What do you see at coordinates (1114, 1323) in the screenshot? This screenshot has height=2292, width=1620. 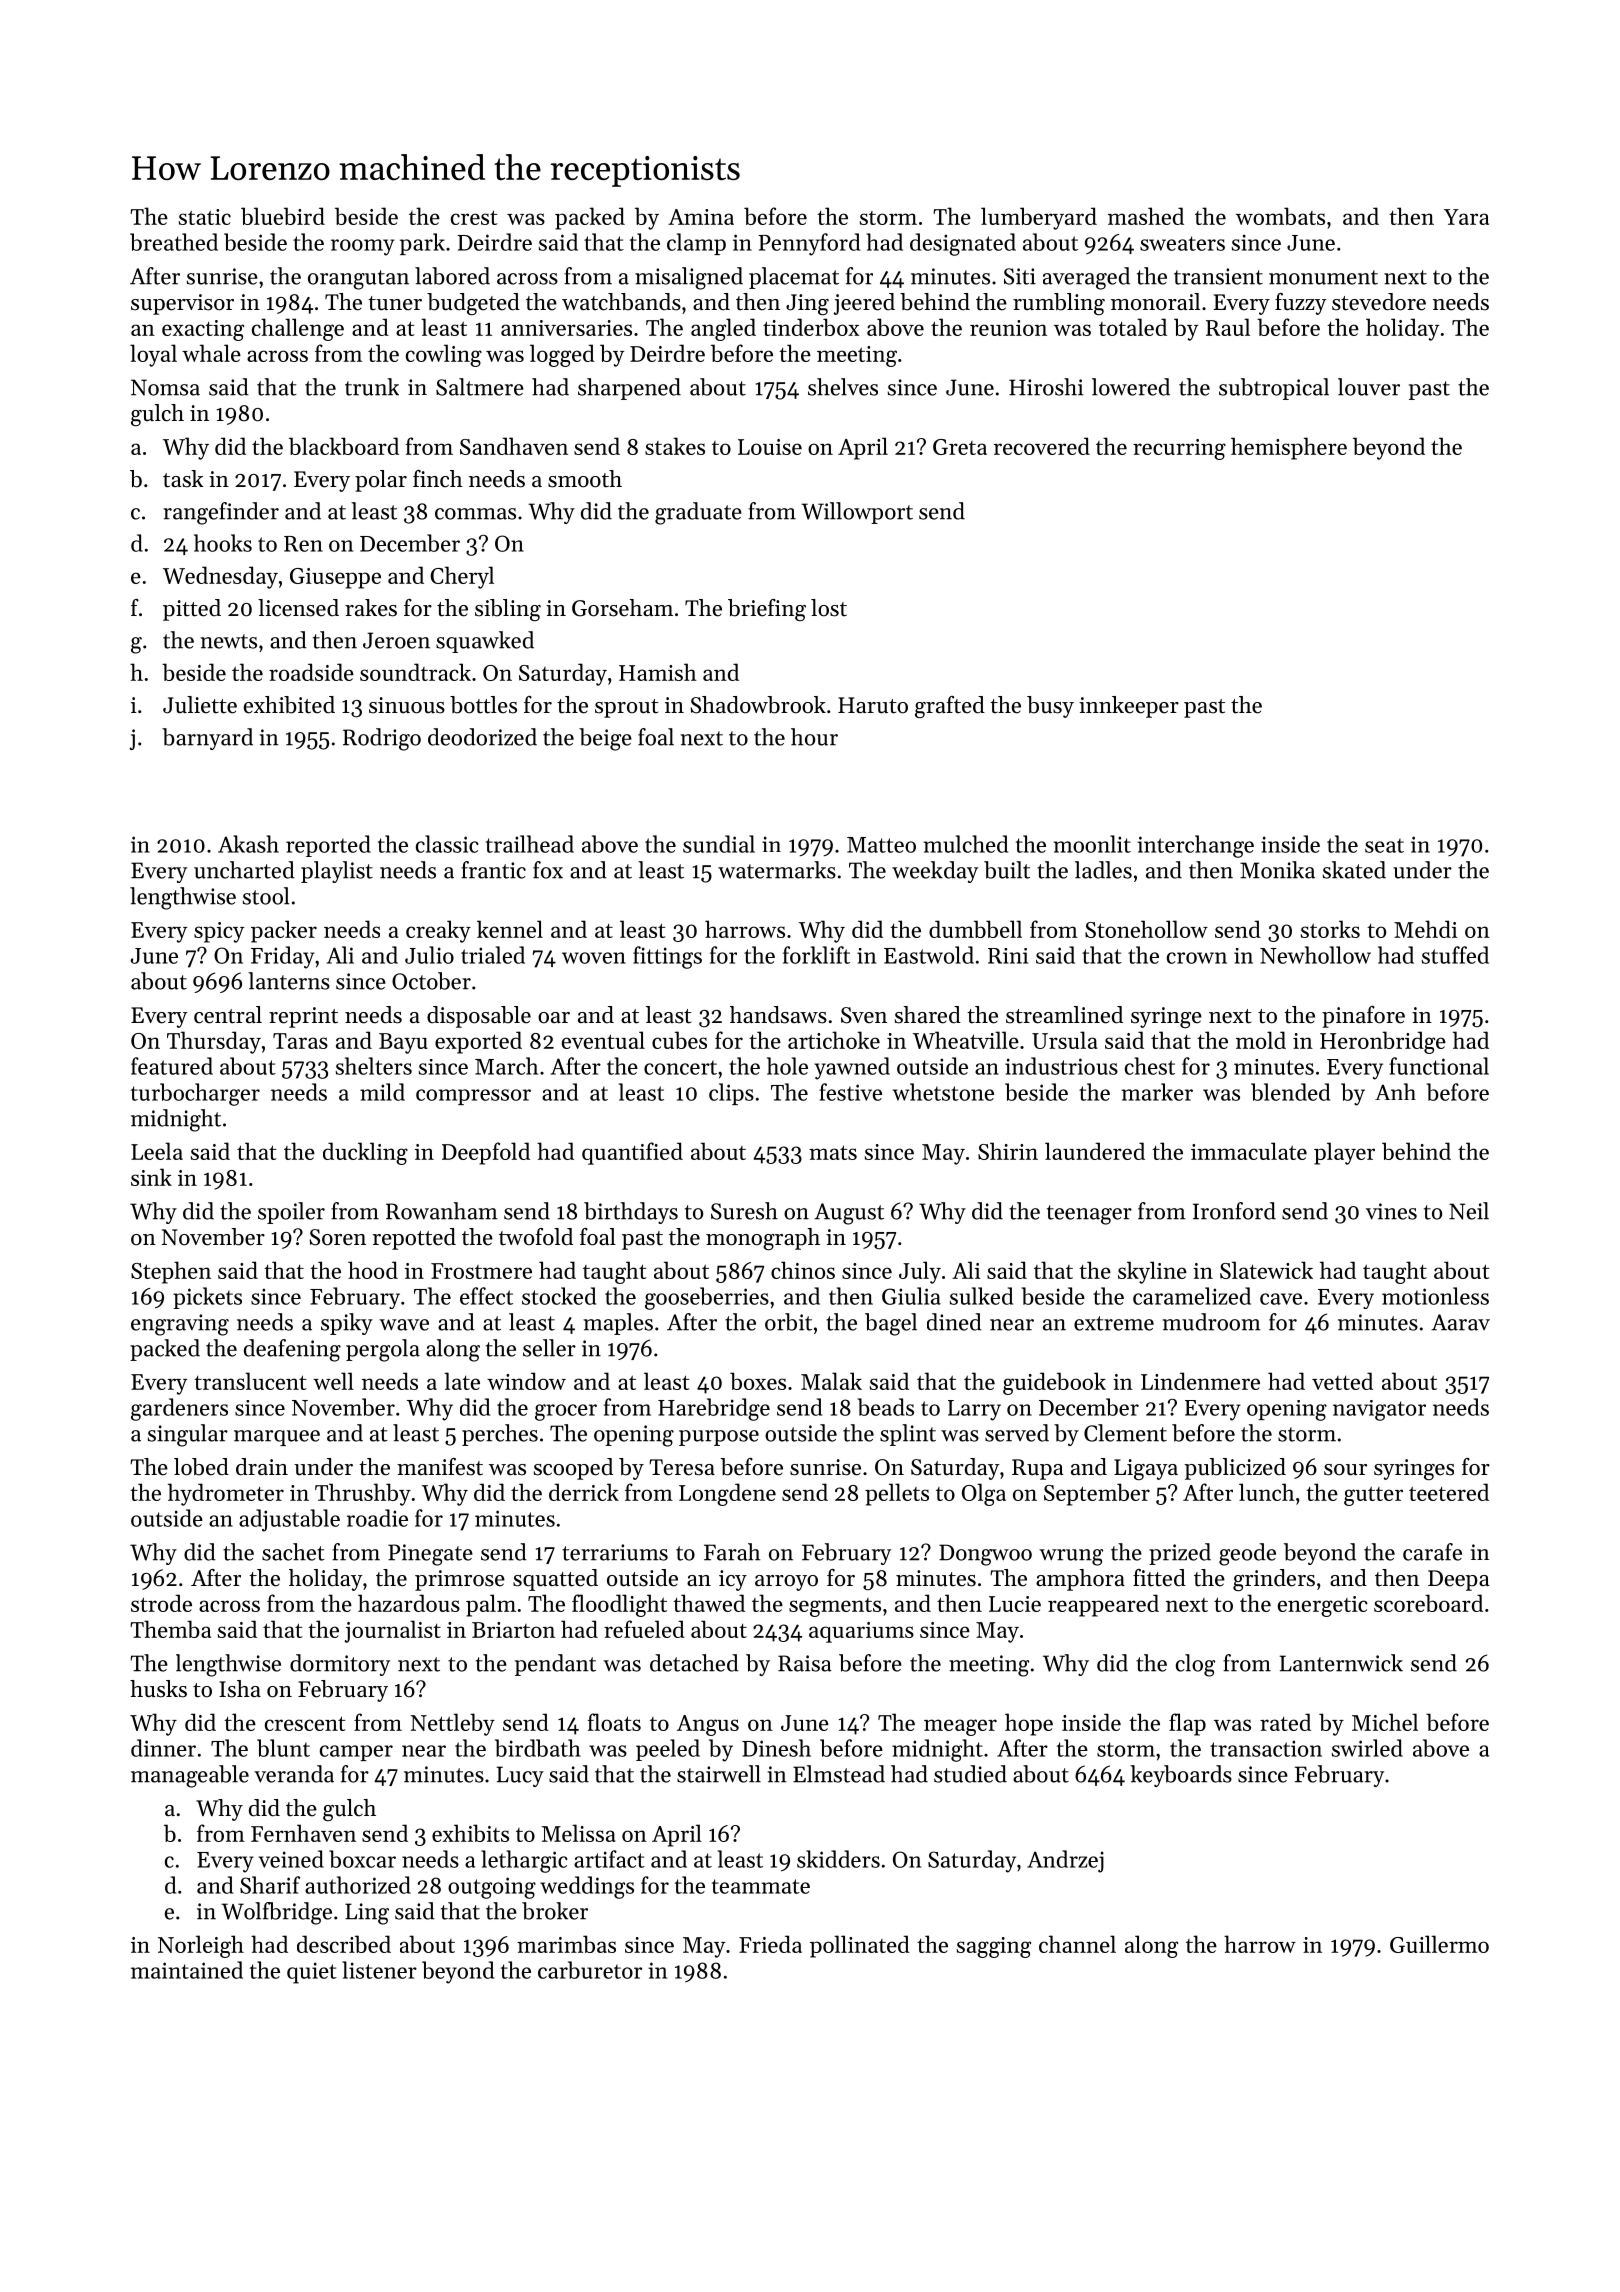 I see `extreme` at bounding box center [1114, 1323].
